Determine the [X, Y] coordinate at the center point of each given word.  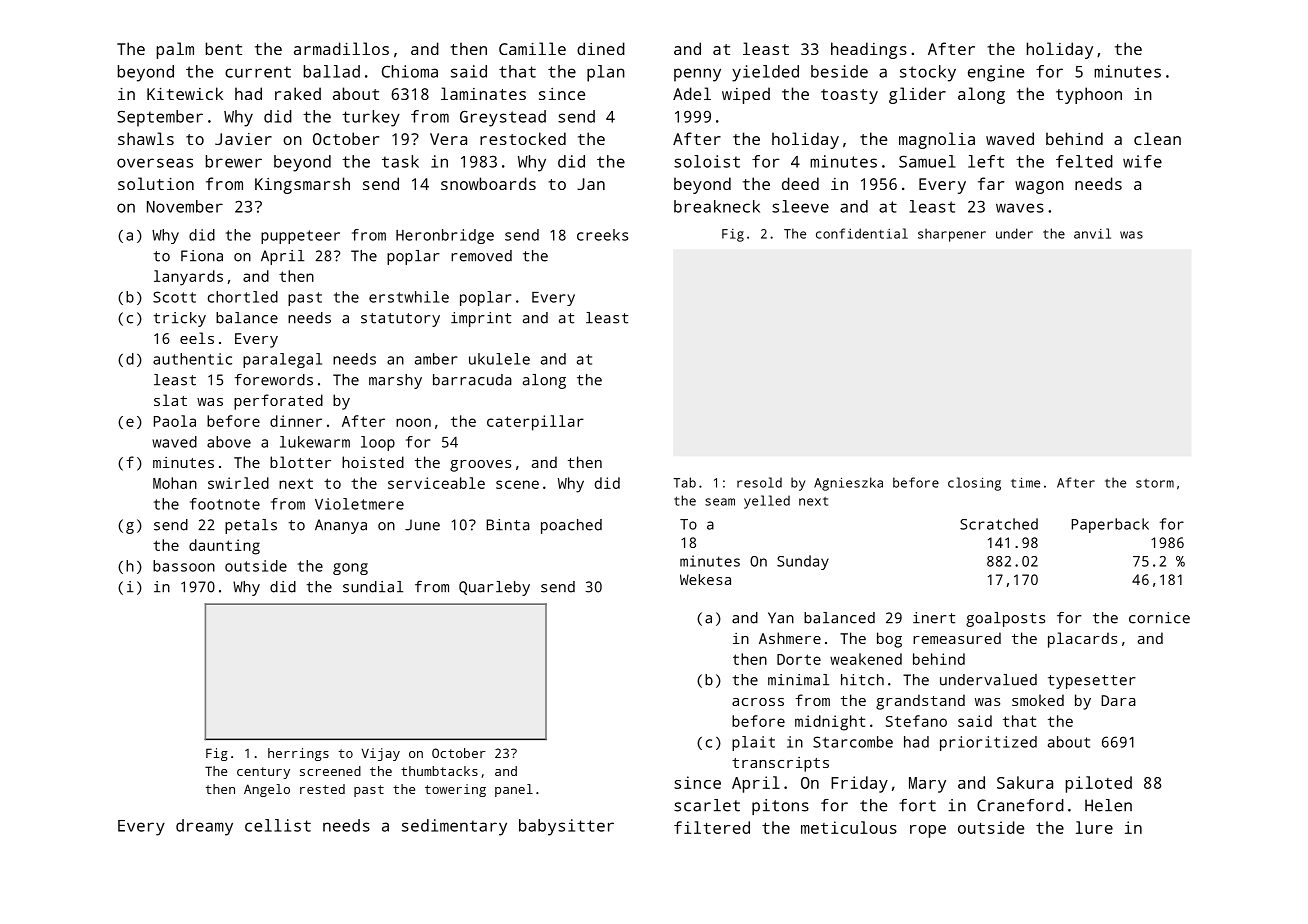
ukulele [499, 359]
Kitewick [185, 93]
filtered [712, 827]
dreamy [204, 827]
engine [996, 73]
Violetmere [359, 504]
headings [869, 50]
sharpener [952, 235]
